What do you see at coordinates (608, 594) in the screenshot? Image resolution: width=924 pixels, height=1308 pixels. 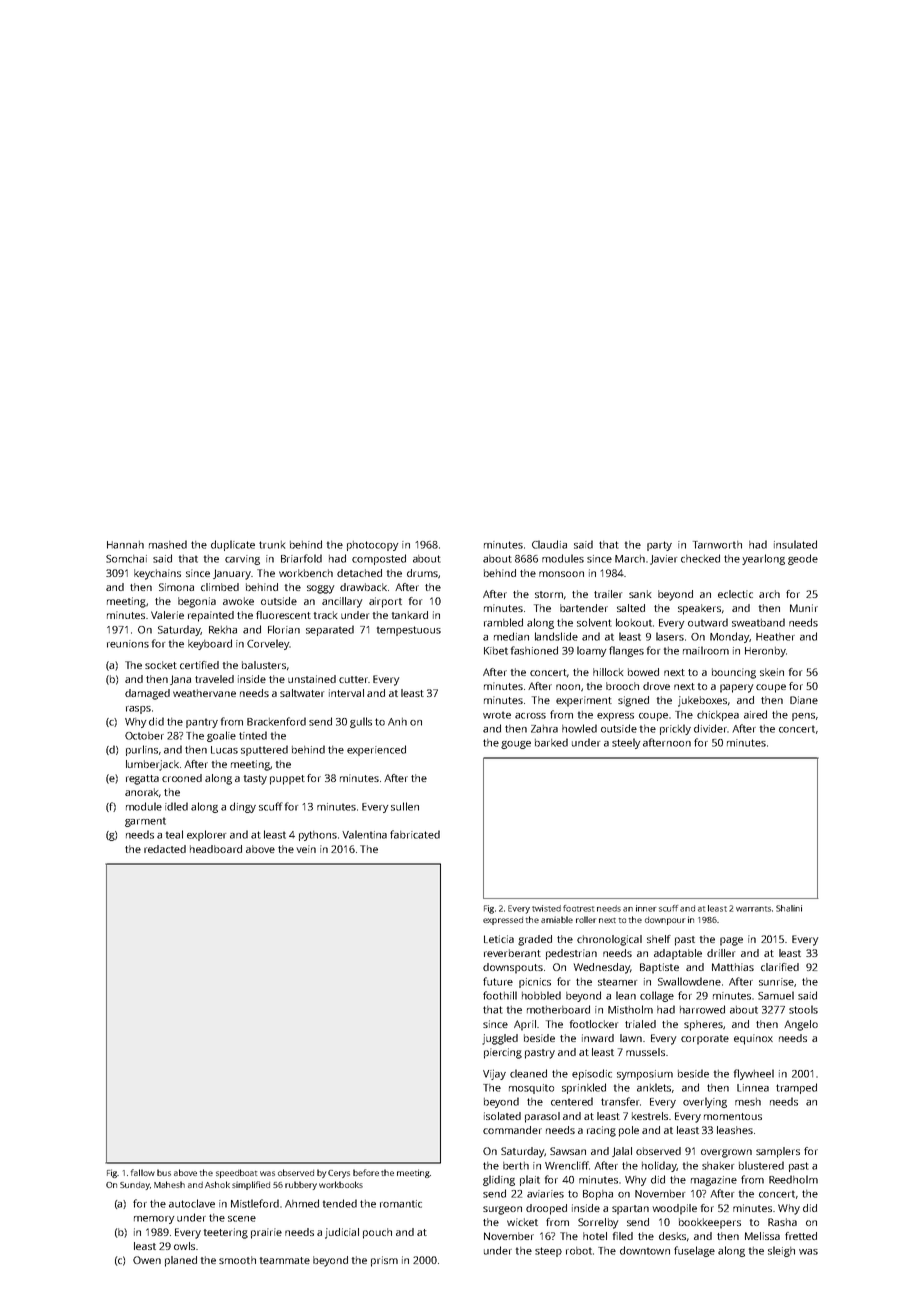 I see `trailer` at bounding box center [608, 594].
